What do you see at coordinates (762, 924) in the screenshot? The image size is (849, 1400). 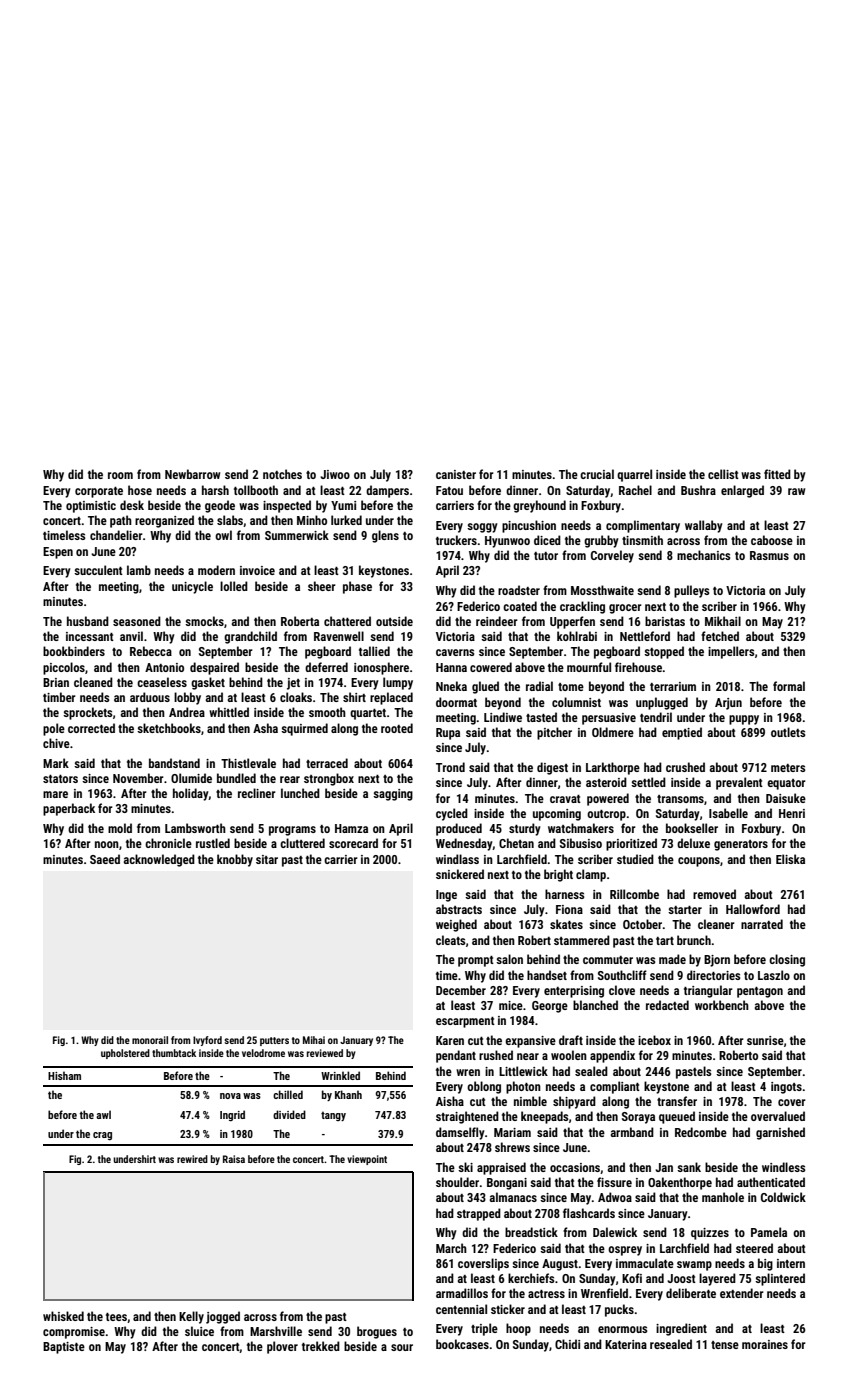 I see `narrated` at bounding box center [762, 924].
